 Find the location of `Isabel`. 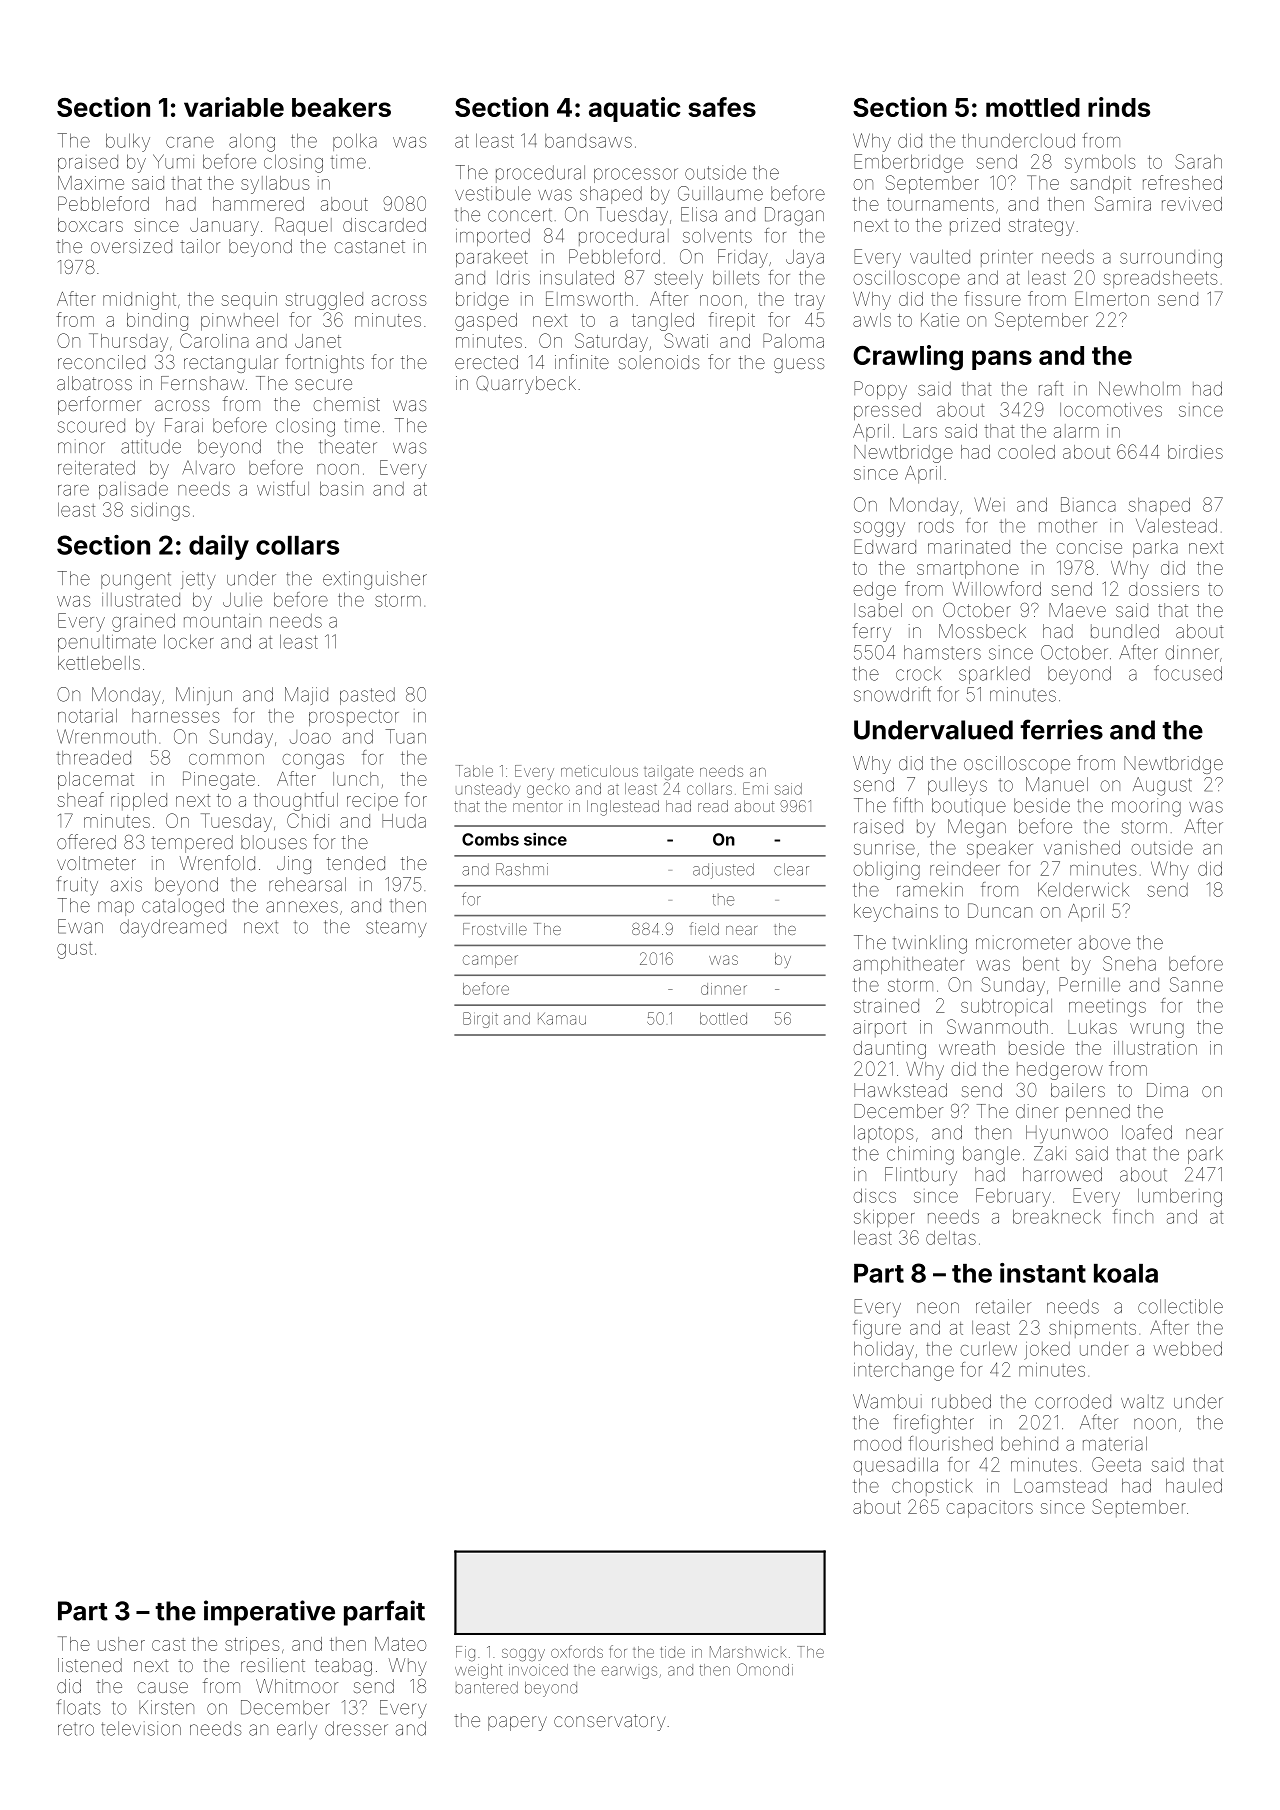

Isabel is located at coordinates (878, 610).
